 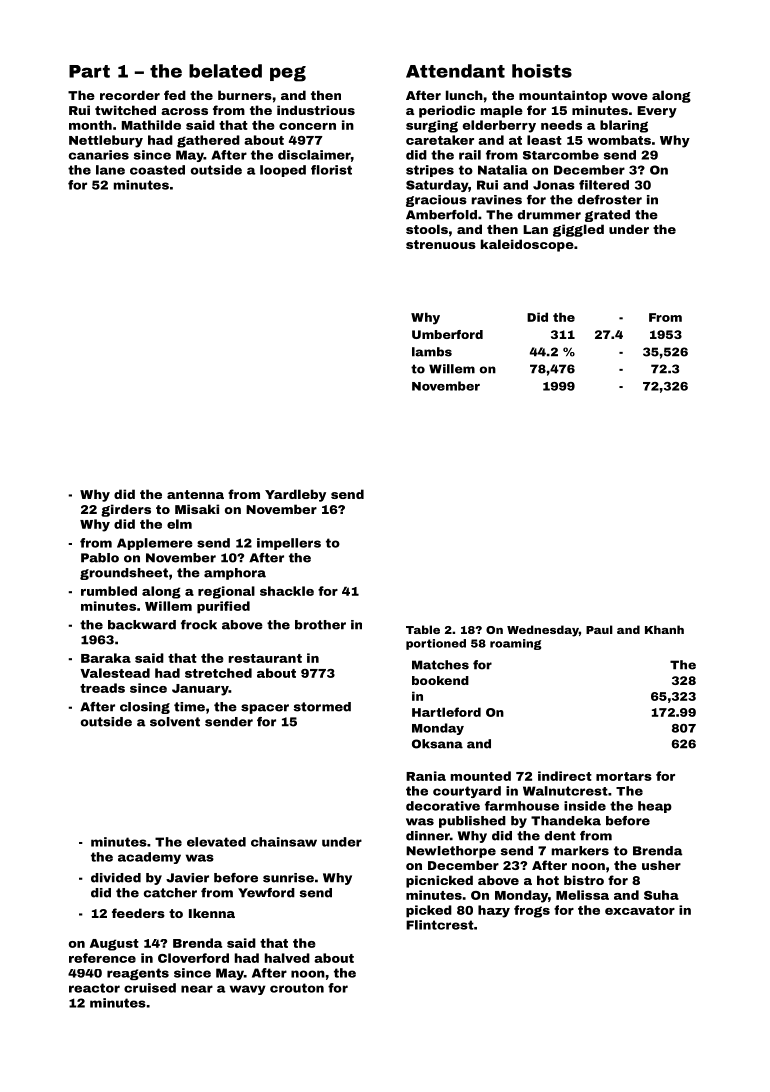 What do you see at coordinates (126, 510) in the image?
I see `girders` at bounding box center [126, 510].
